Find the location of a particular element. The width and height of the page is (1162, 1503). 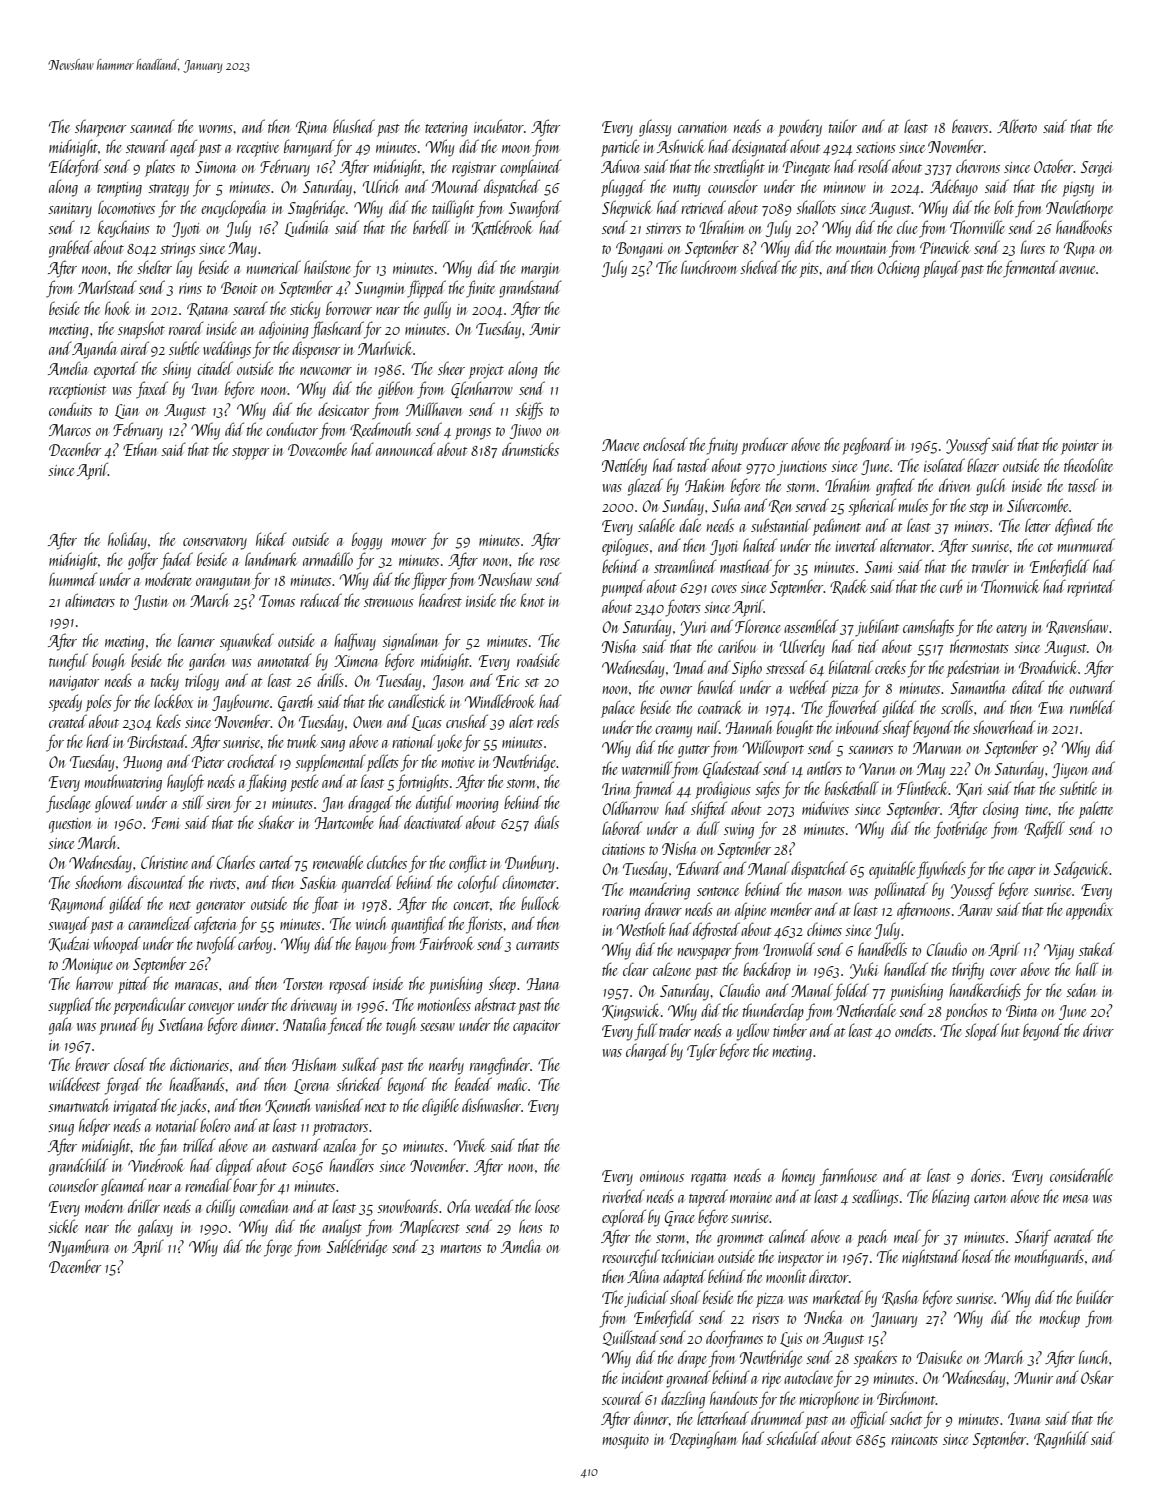

florists is located at coordinates (484, 925).
